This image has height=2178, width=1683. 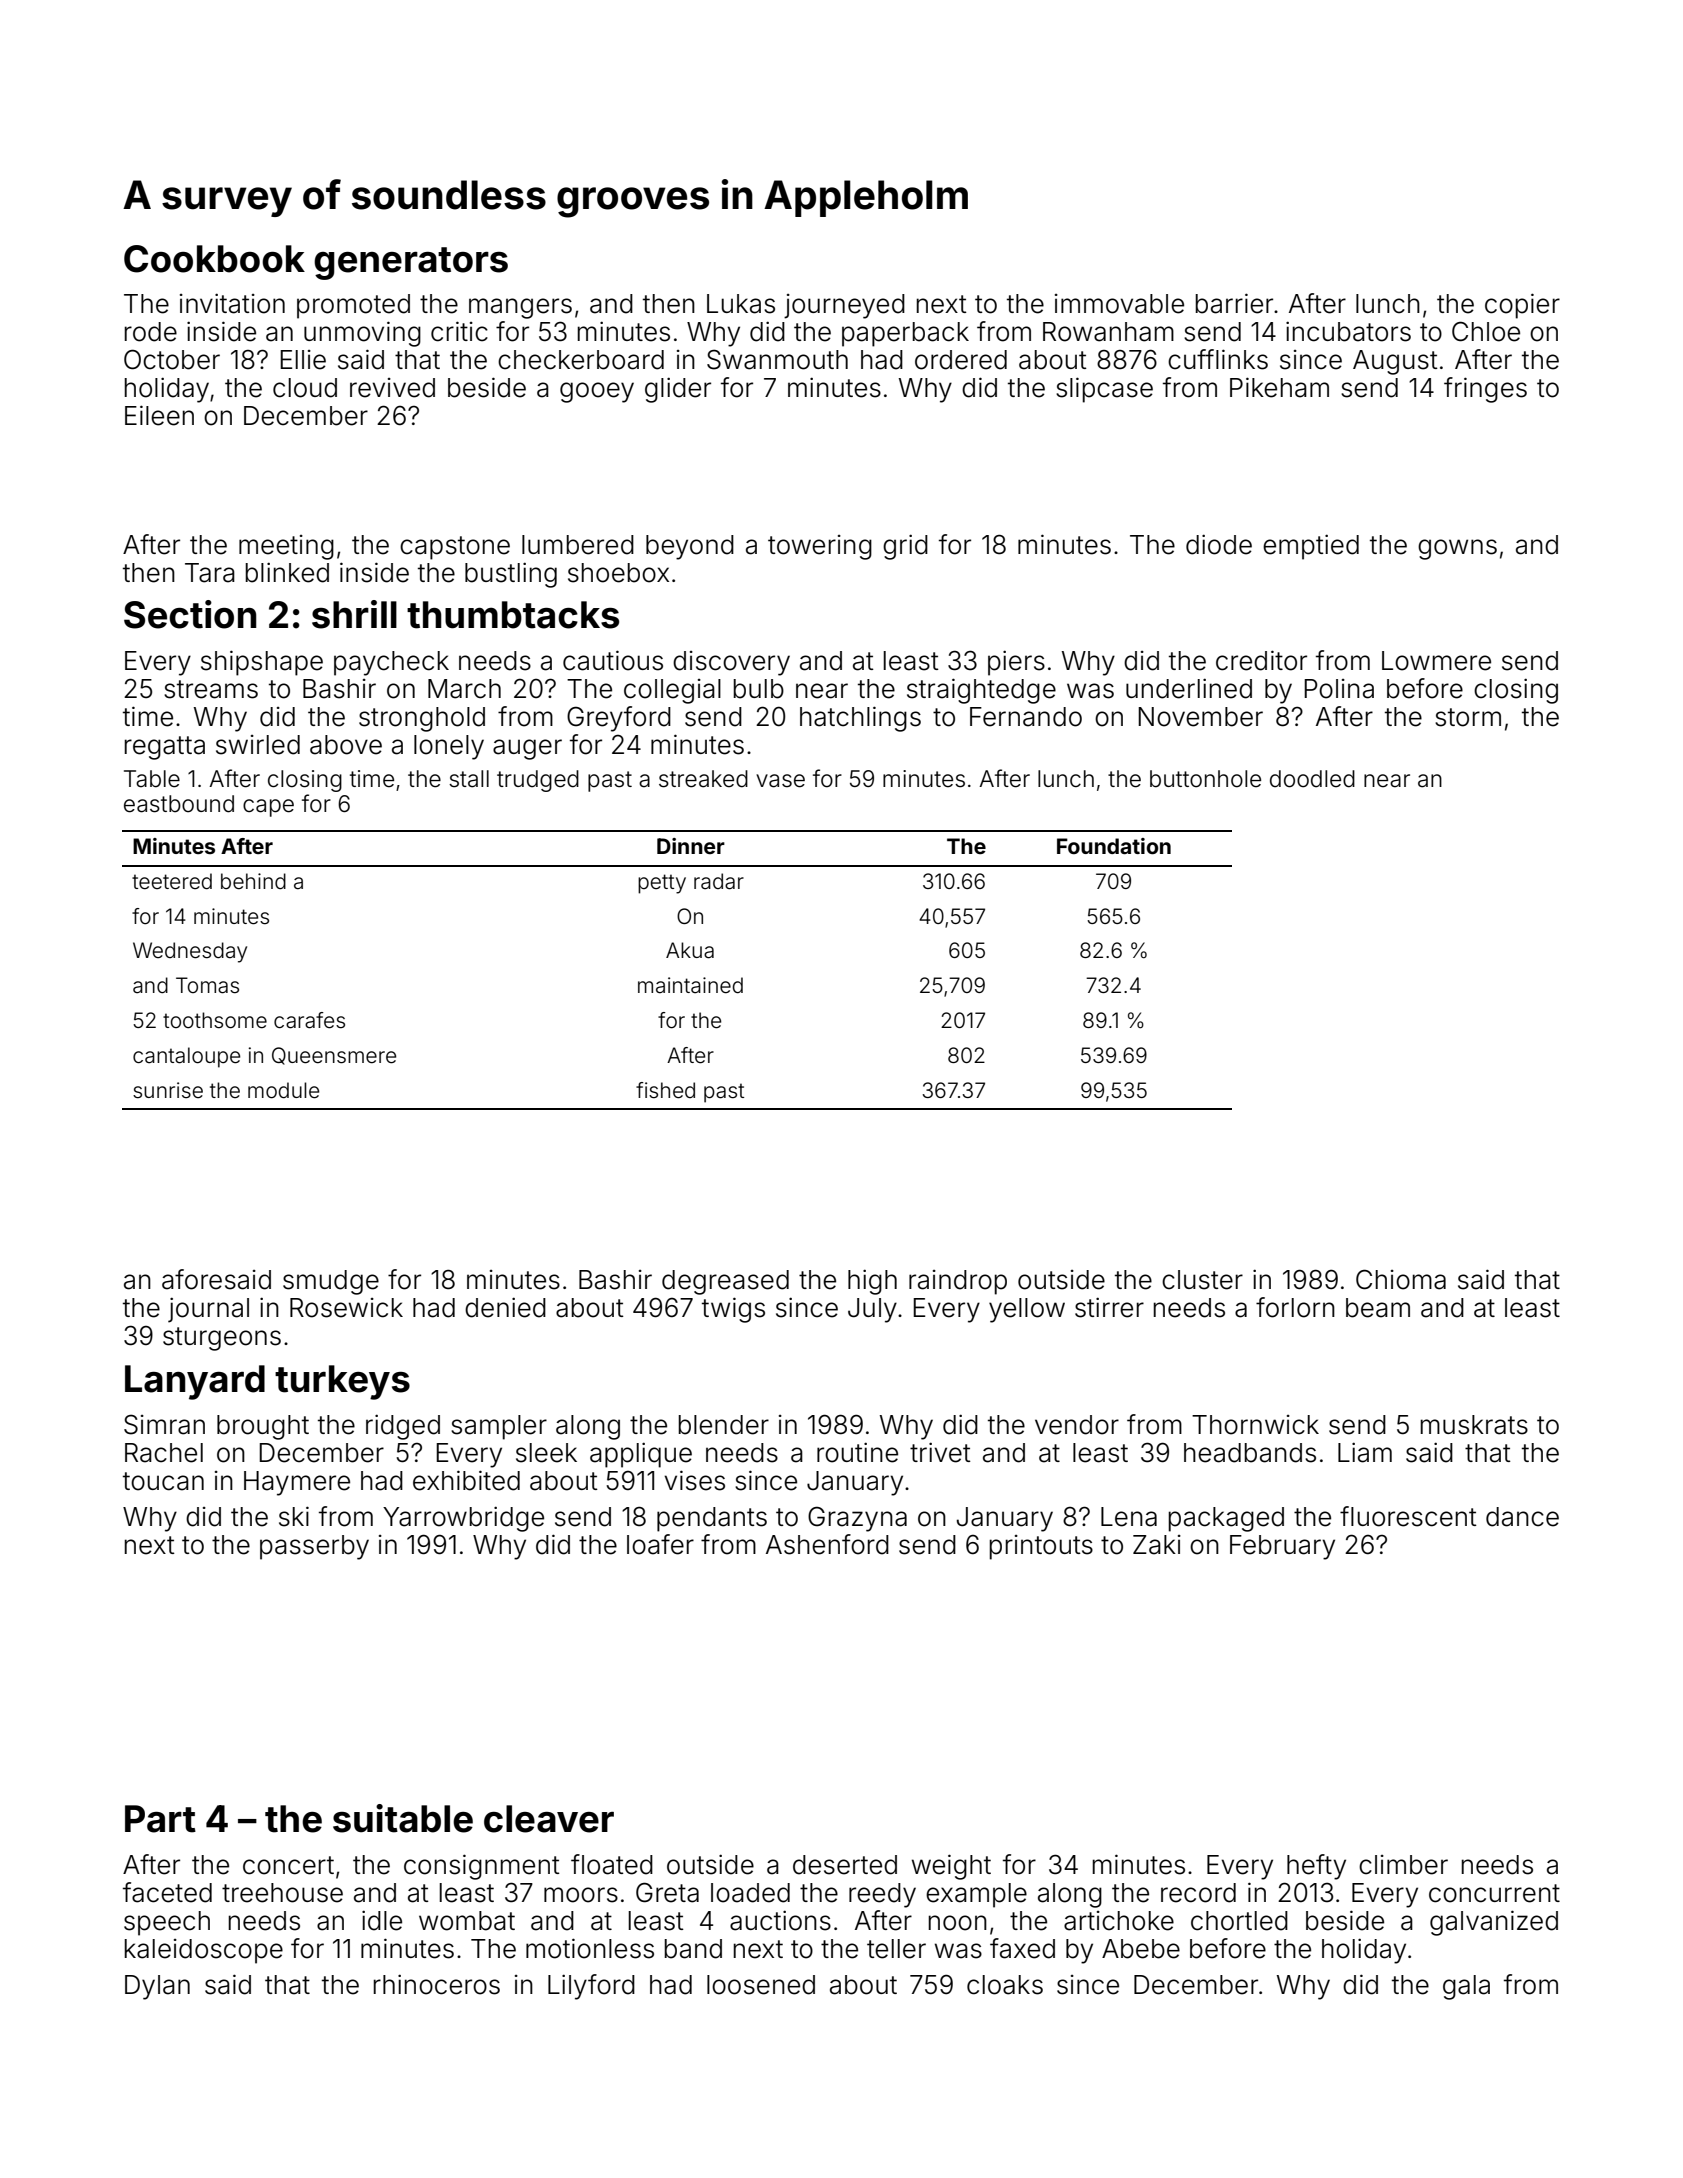 What do you see at coordinates (1466, 1987) in the image?
I see `gala` at bounding box center [1466, 1987].
